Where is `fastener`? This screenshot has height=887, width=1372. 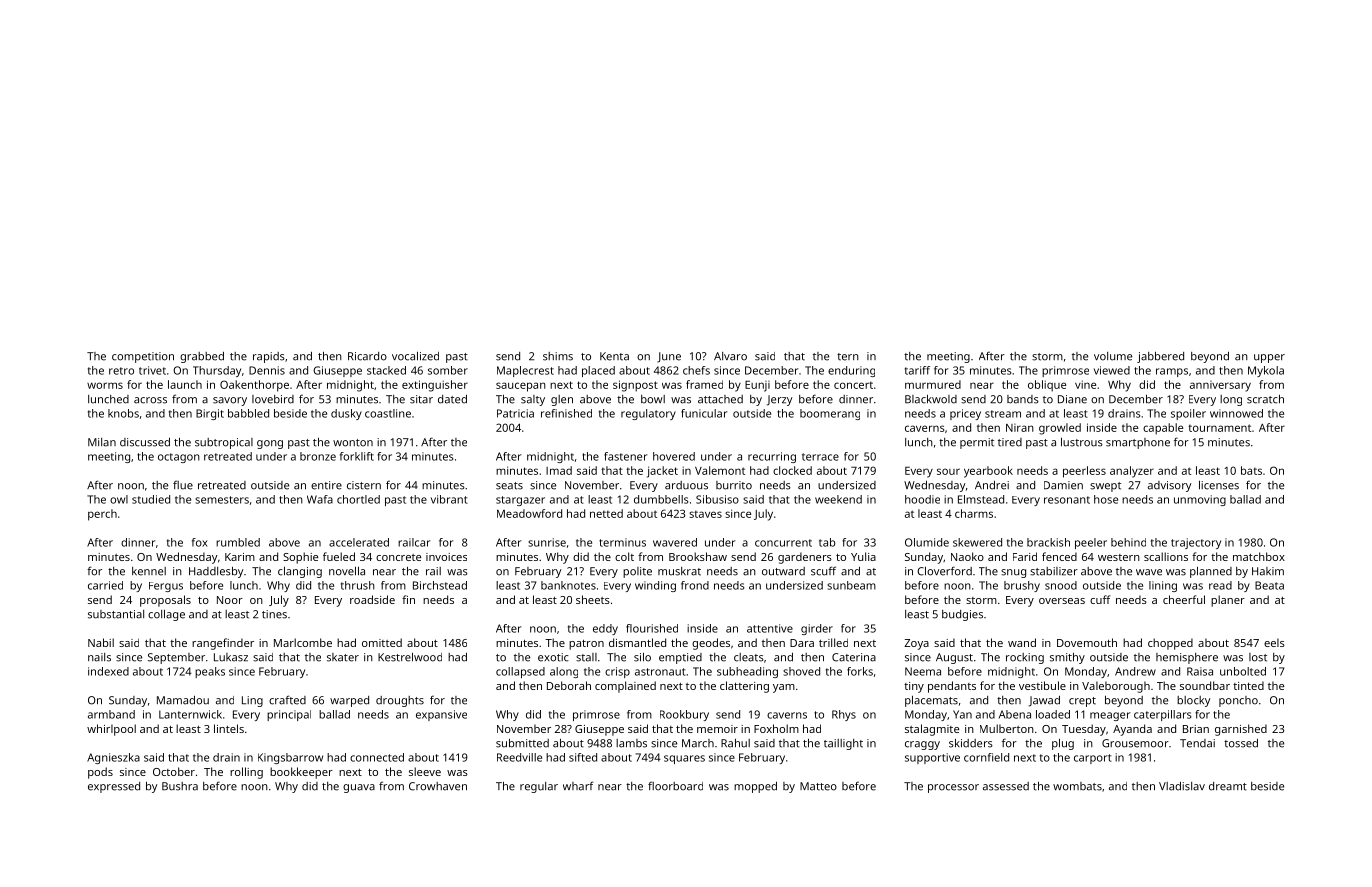 fastener is located at coordinates (625, 456).
